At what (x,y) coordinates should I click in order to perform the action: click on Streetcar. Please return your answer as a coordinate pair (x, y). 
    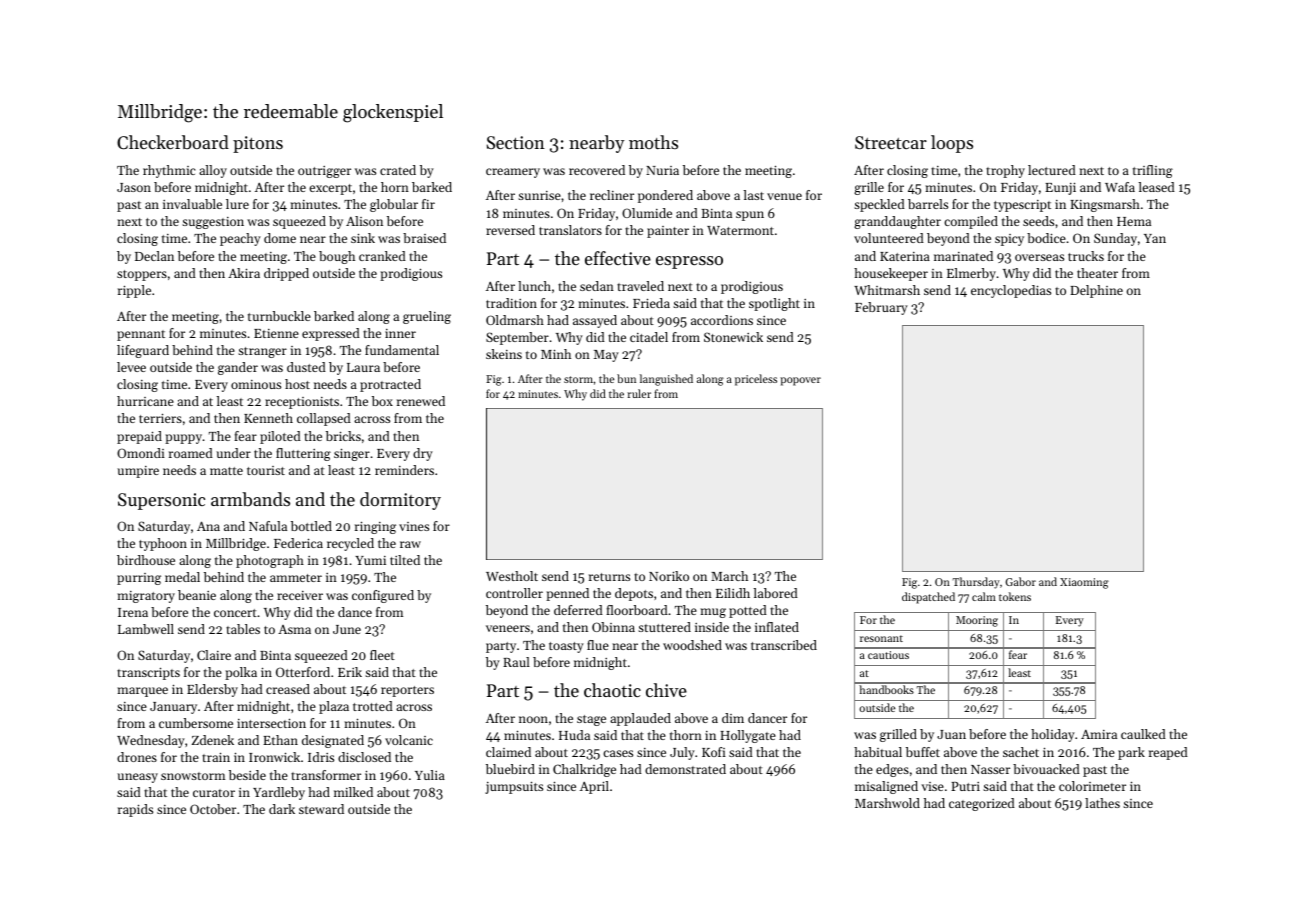
    Looking at the image, I should click on (891, 142).
